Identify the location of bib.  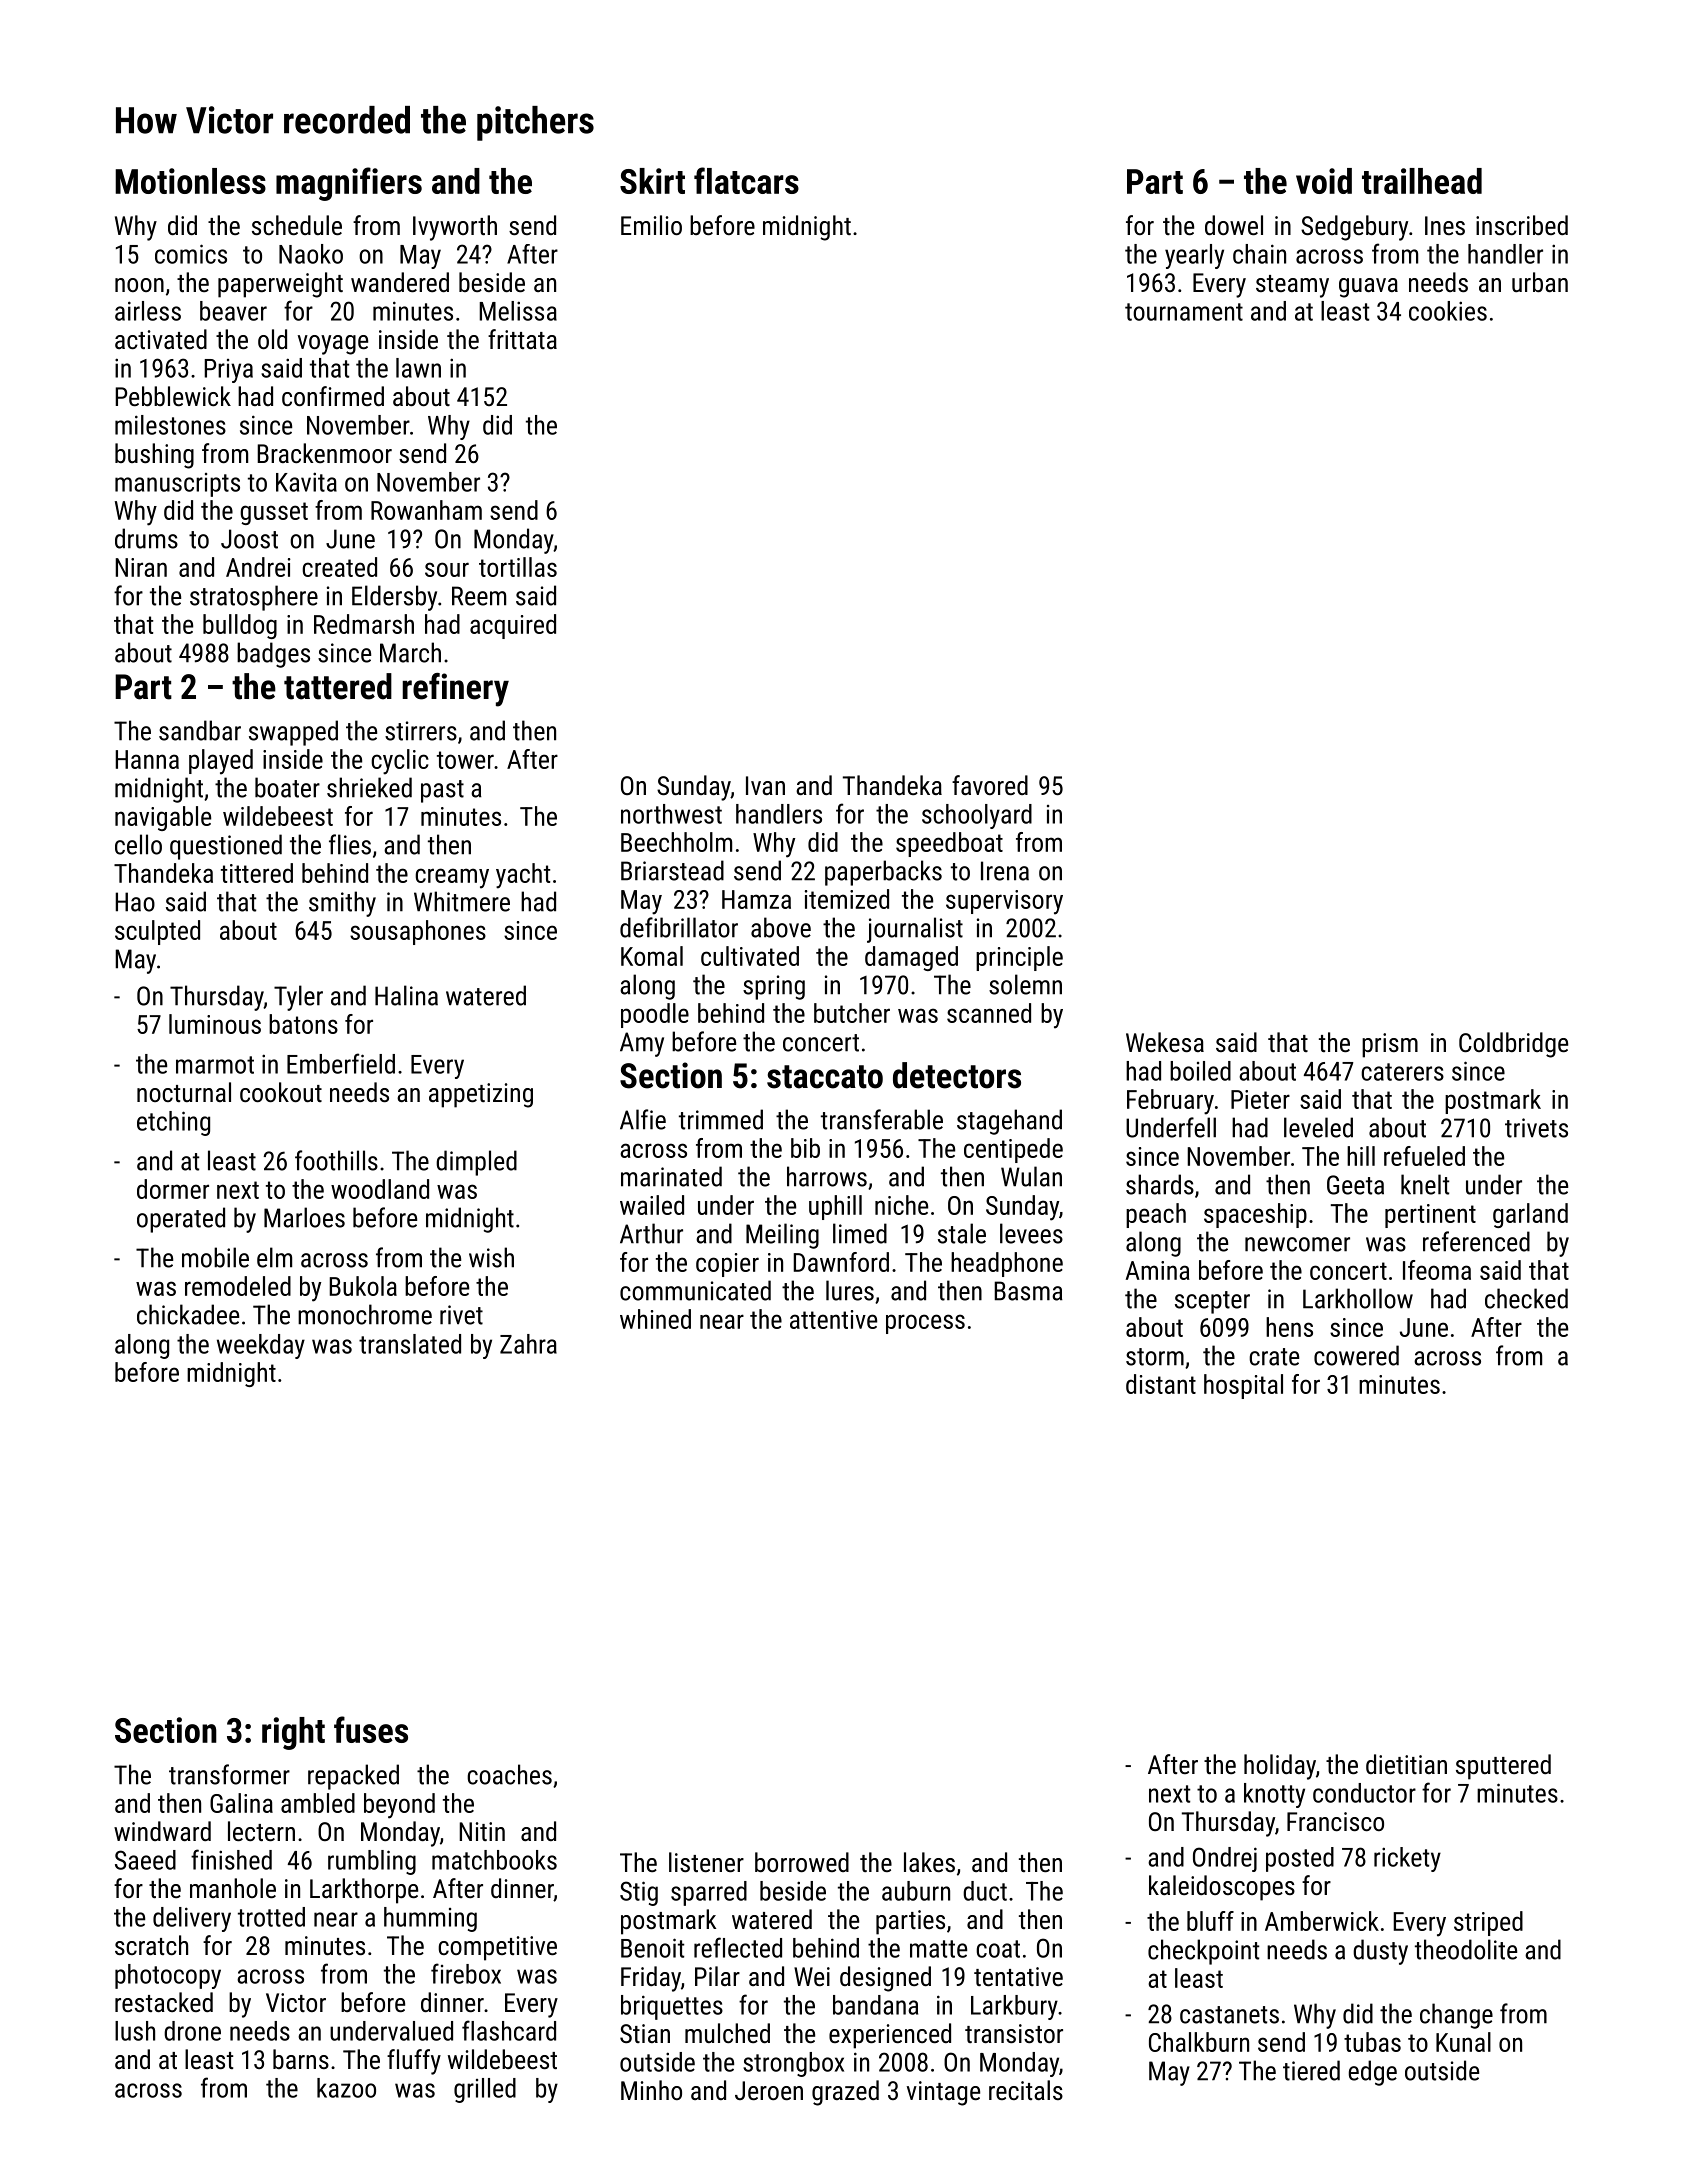
(805, 1148).
